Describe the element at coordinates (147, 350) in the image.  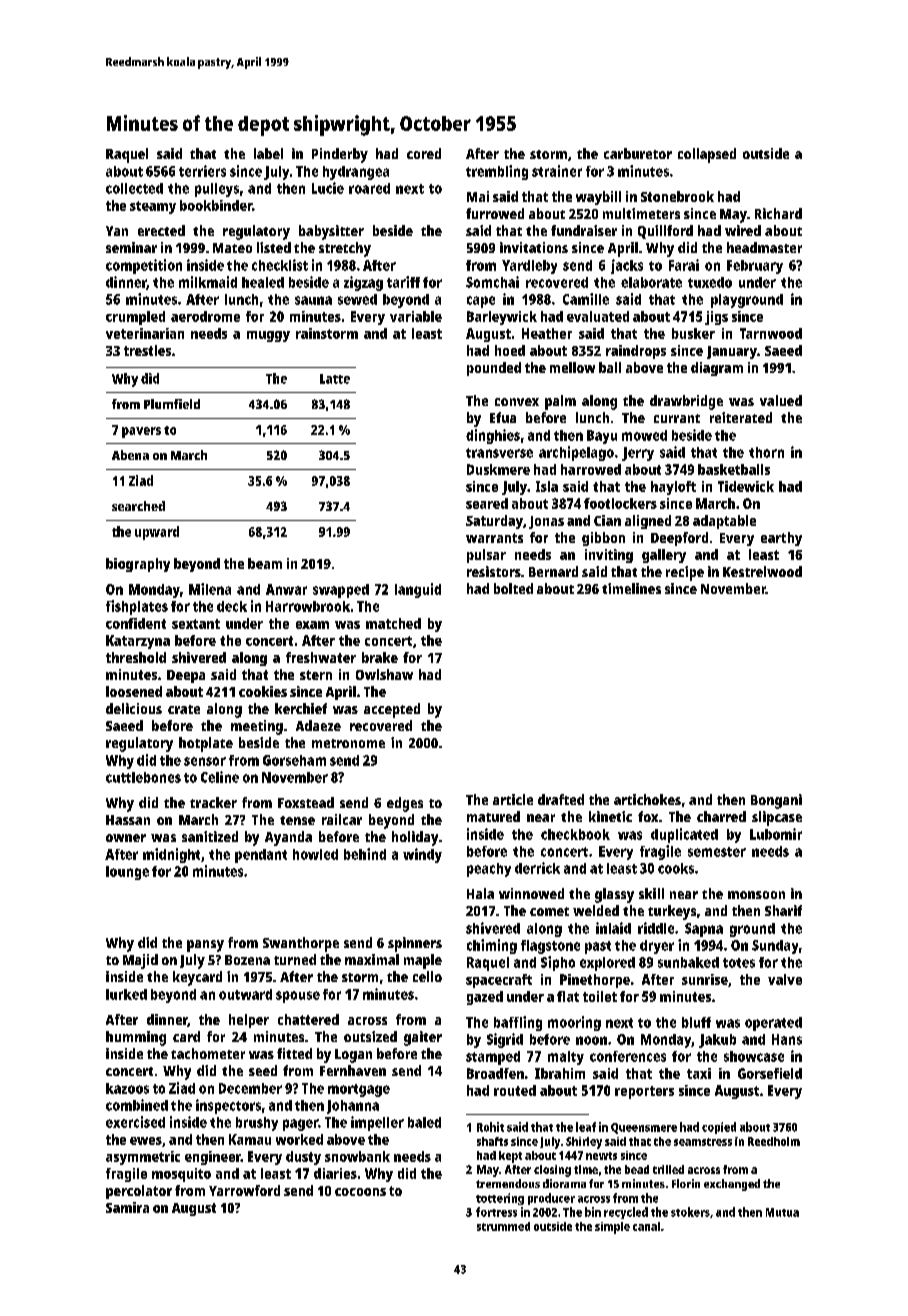
I see `trestles` at that location.
